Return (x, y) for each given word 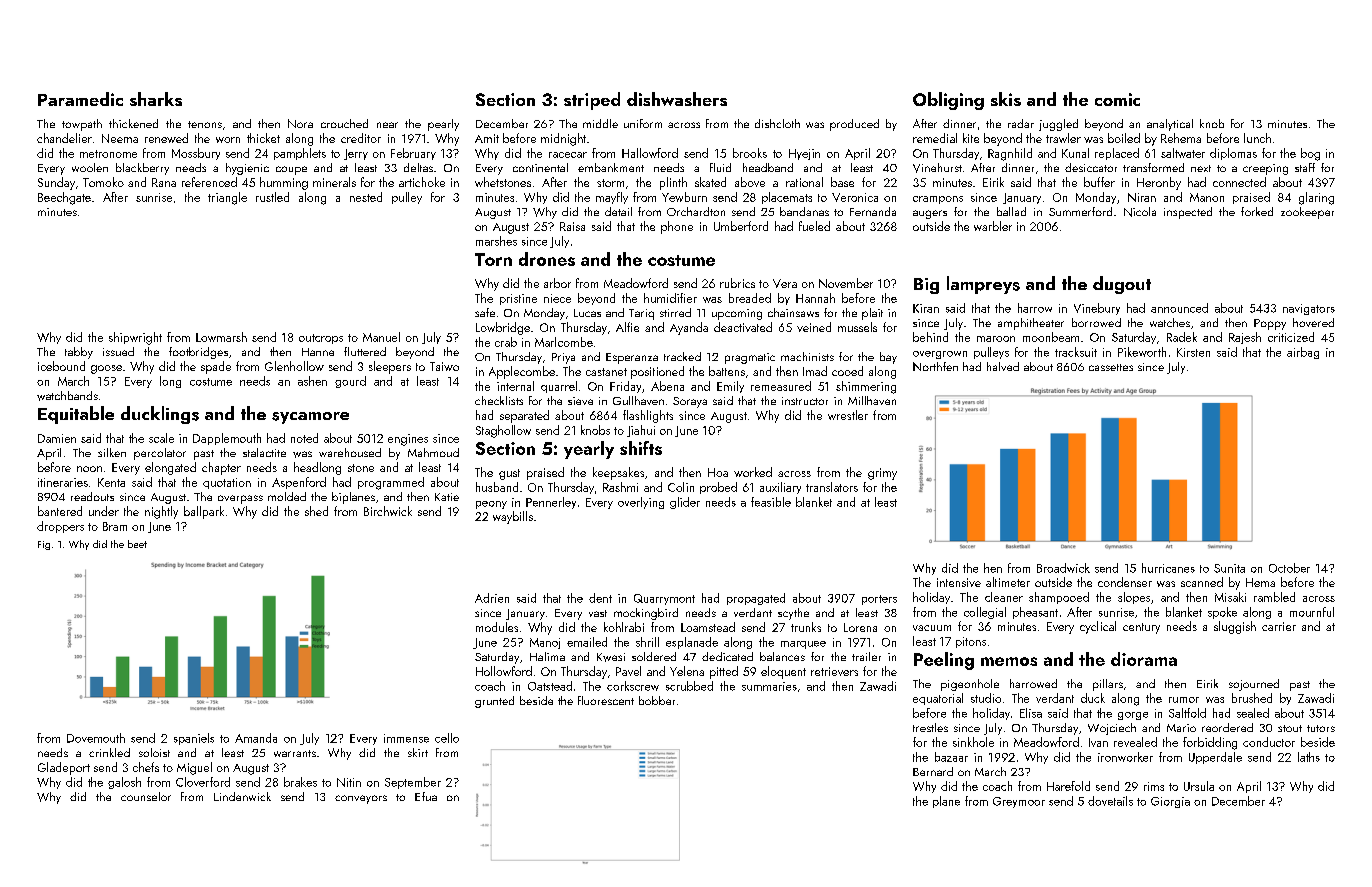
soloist (154, 752)
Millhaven (872, 400)
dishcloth (777, 123)
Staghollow (503, 431)
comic (1117, 99)
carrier (1279, 626)
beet (137, 544)
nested (366, 197)
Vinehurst (937, 168)
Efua (426, 796)
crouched (344, 123)
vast (598, 613)
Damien (57, 438)
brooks (750, 153)
